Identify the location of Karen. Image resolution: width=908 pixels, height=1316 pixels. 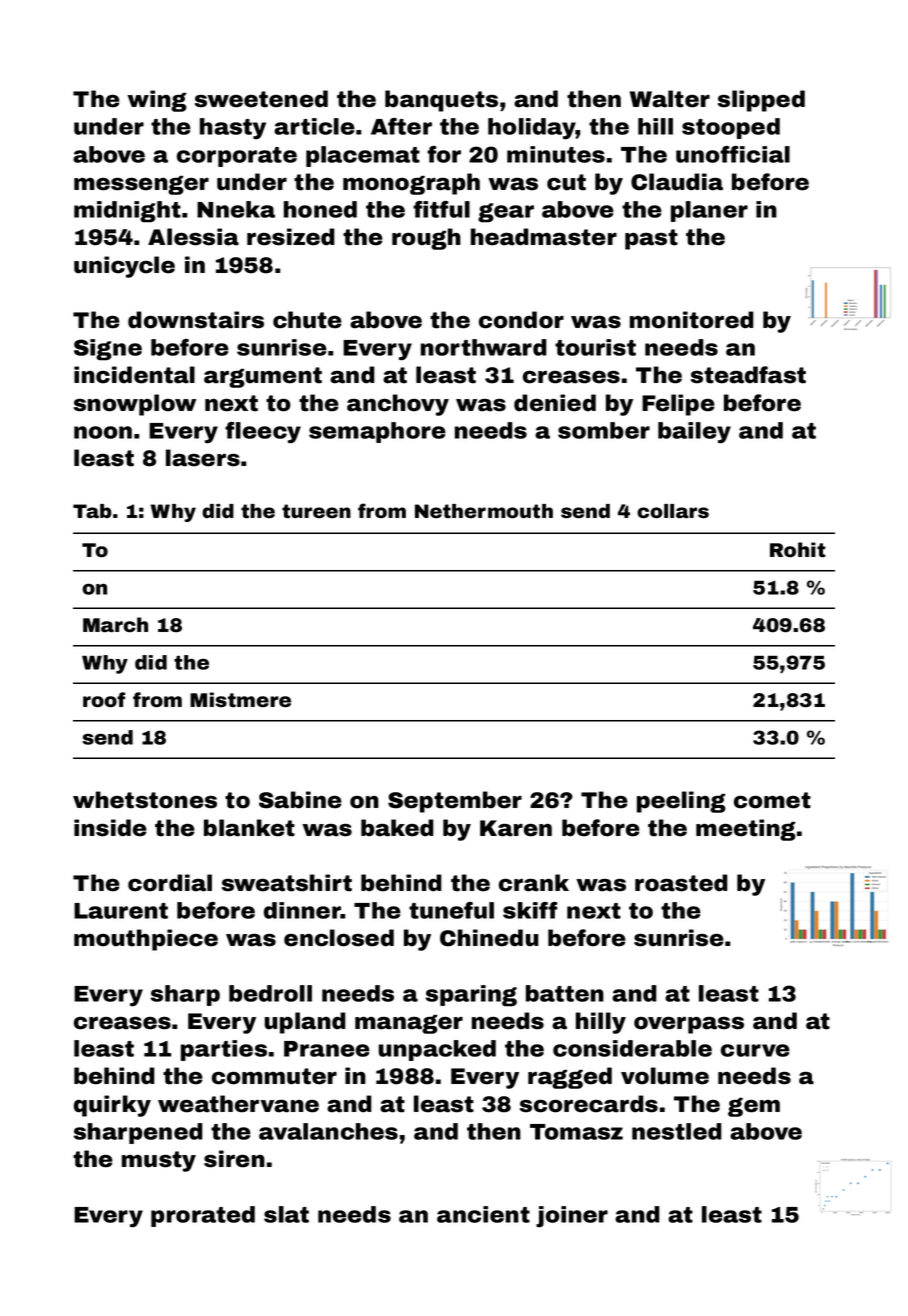
(516, 828).
